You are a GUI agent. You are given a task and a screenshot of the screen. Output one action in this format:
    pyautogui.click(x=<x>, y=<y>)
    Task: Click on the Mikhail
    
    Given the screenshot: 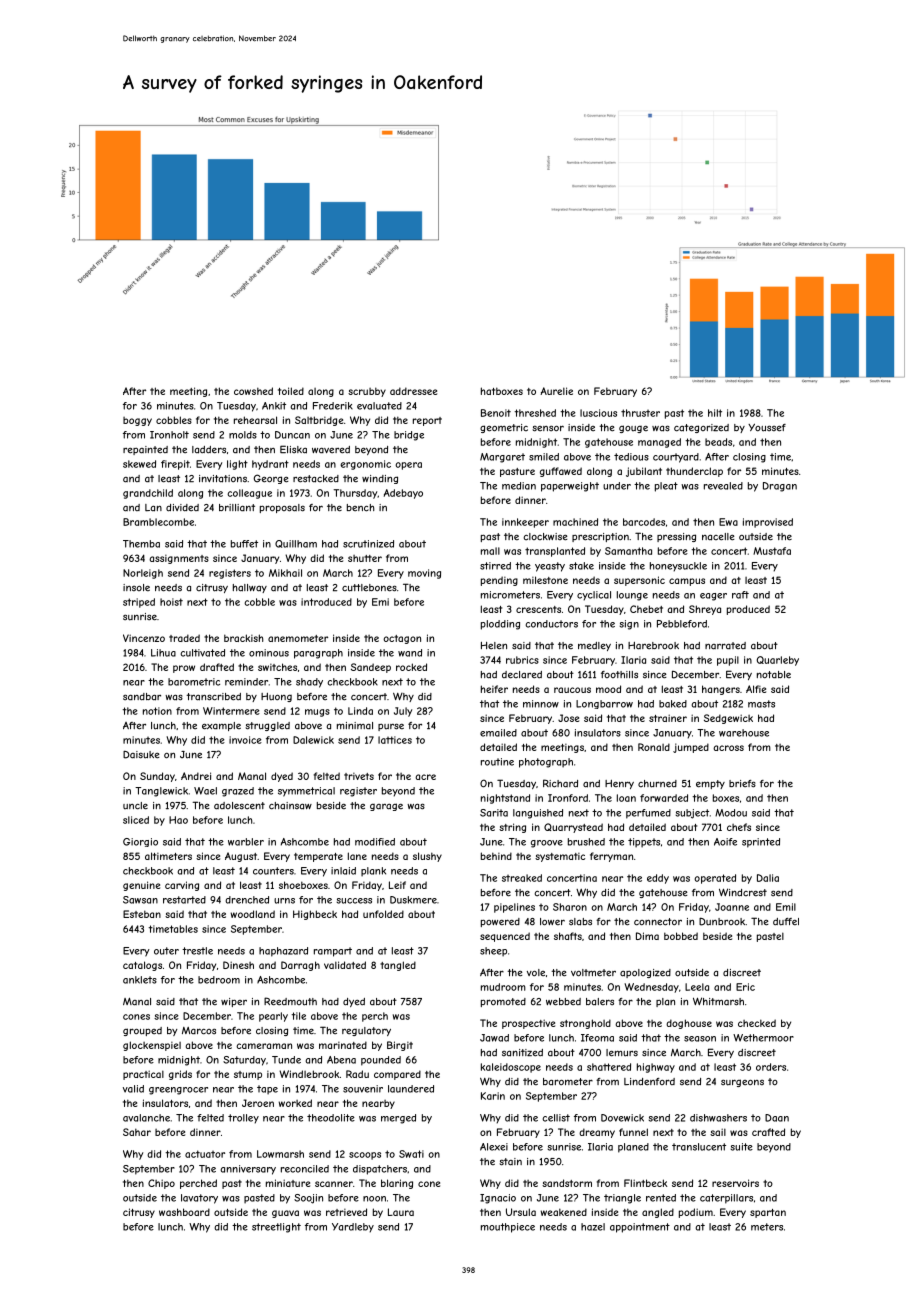 What is the action you would take?
    pyautogui.click(x=285, y=573)
